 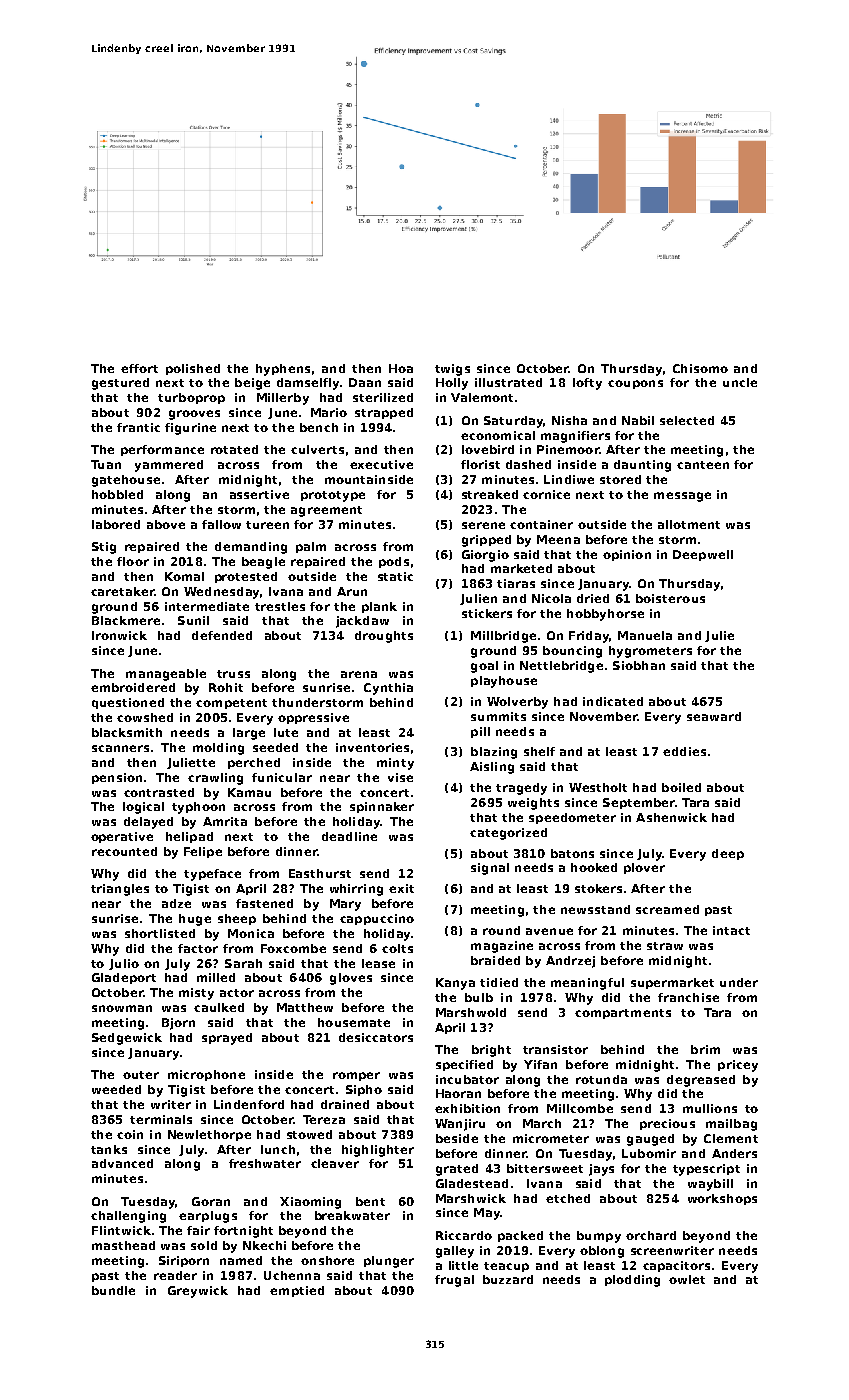 What do you see at coordinates (700, 368) in the page?
I see `Chisomo` at bounding box center [700, 368].
